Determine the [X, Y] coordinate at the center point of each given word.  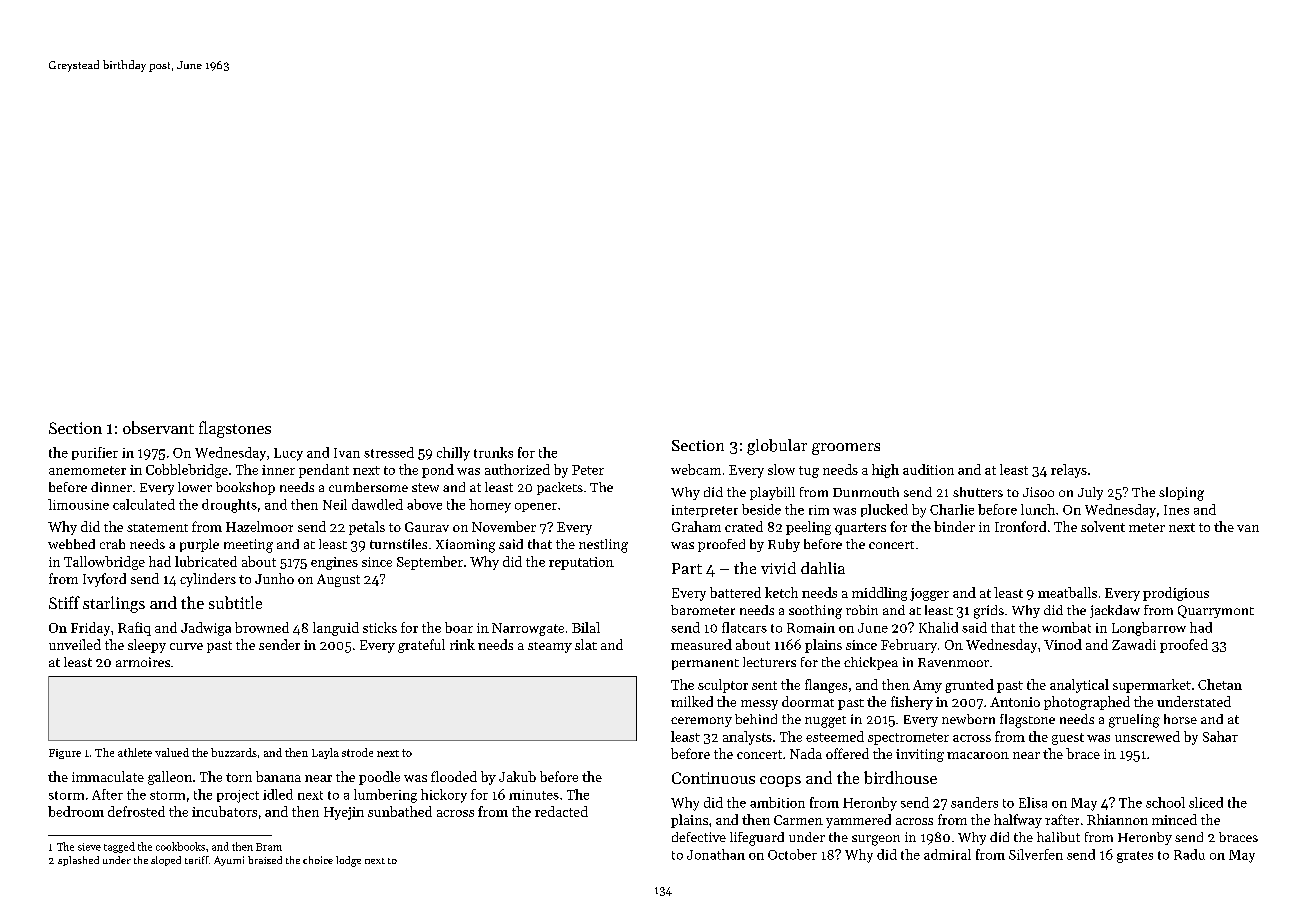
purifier [95, 453]
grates [1135, 857]
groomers [846, 449]
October [792, 854]
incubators [224, 811]
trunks [493, 452]
